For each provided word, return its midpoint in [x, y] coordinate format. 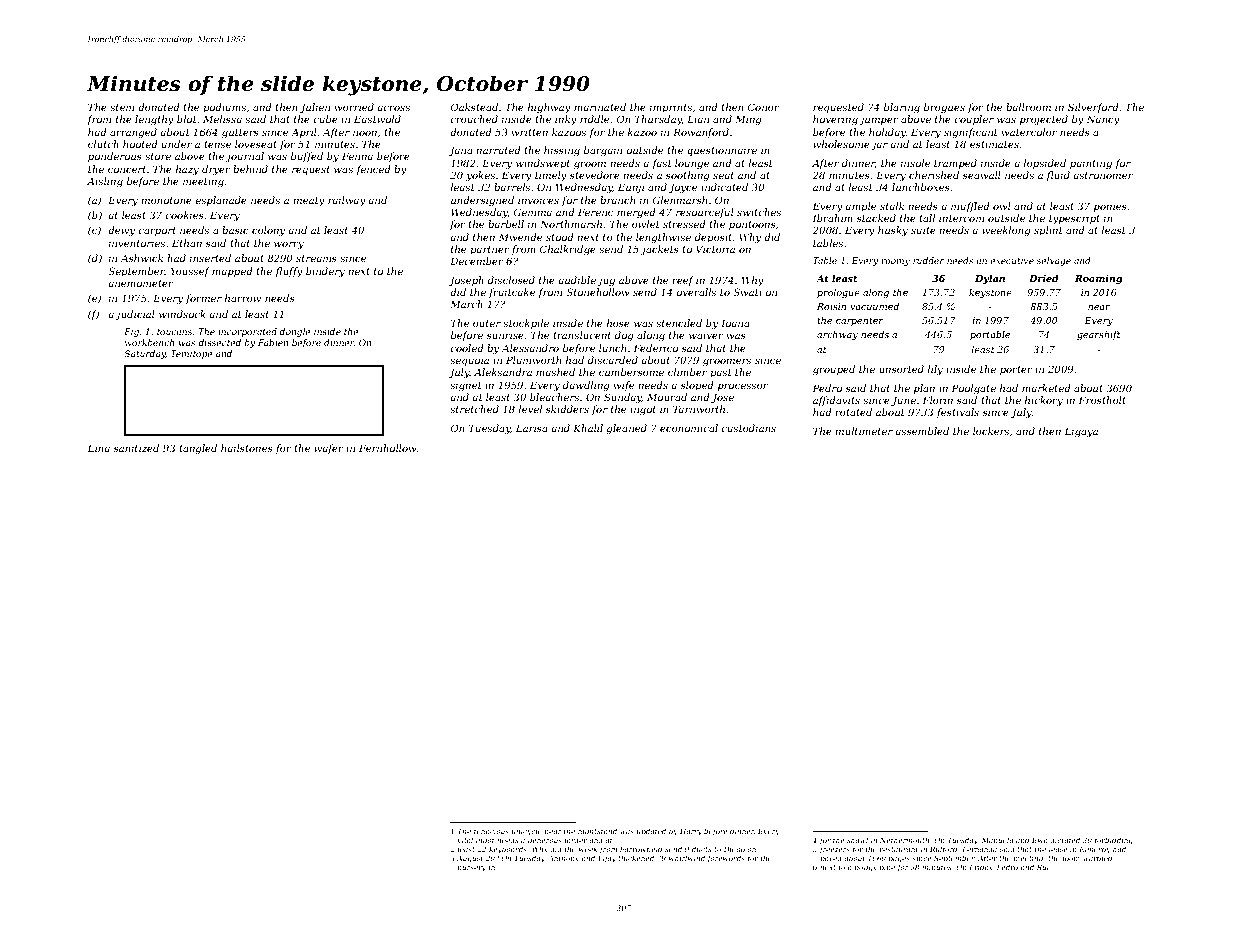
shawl [857, 840]
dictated [1065, 840]
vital [465, 840]
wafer [329, 449]
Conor [763, 107]
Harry [691, 832]
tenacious [491, 831]
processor [743, 387]
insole [915, 163]
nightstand [597, 832]
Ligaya [1081, 432]
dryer [216, 170]
